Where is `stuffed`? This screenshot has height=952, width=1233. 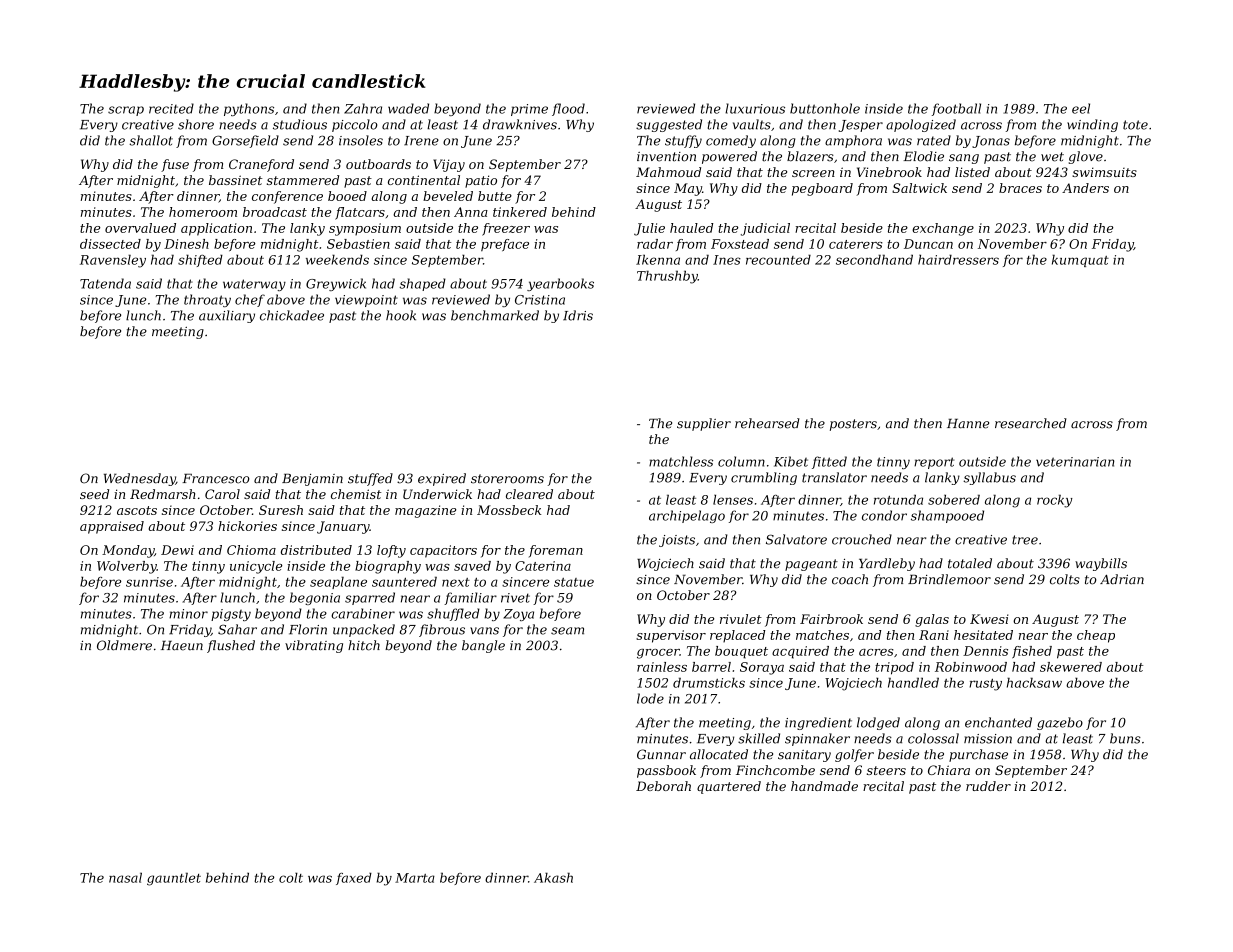 stuffed is located at coordinates (370, 479).
